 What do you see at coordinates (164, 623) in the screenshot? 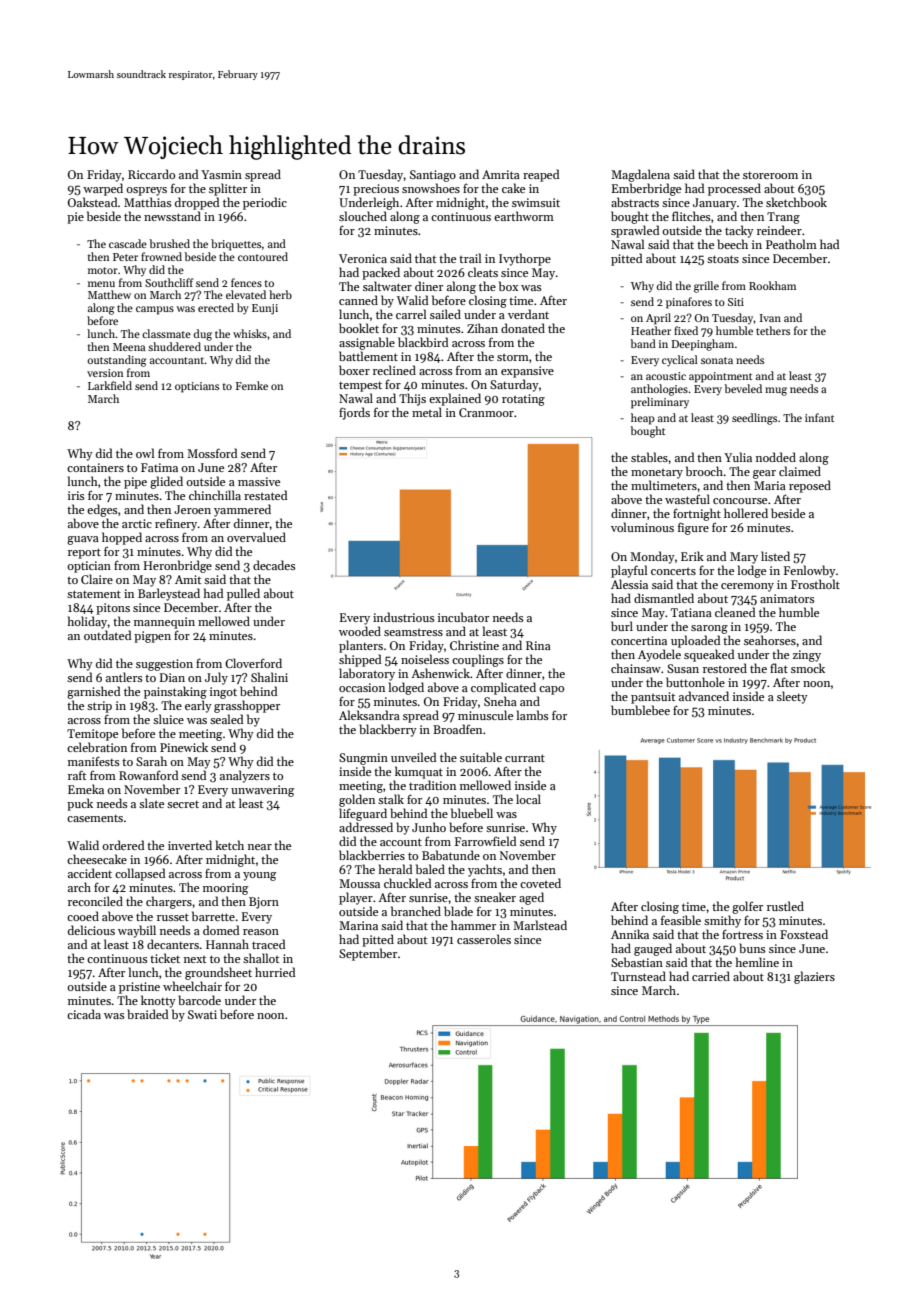
I see `mannequin` at bounding box center [164, 623].
